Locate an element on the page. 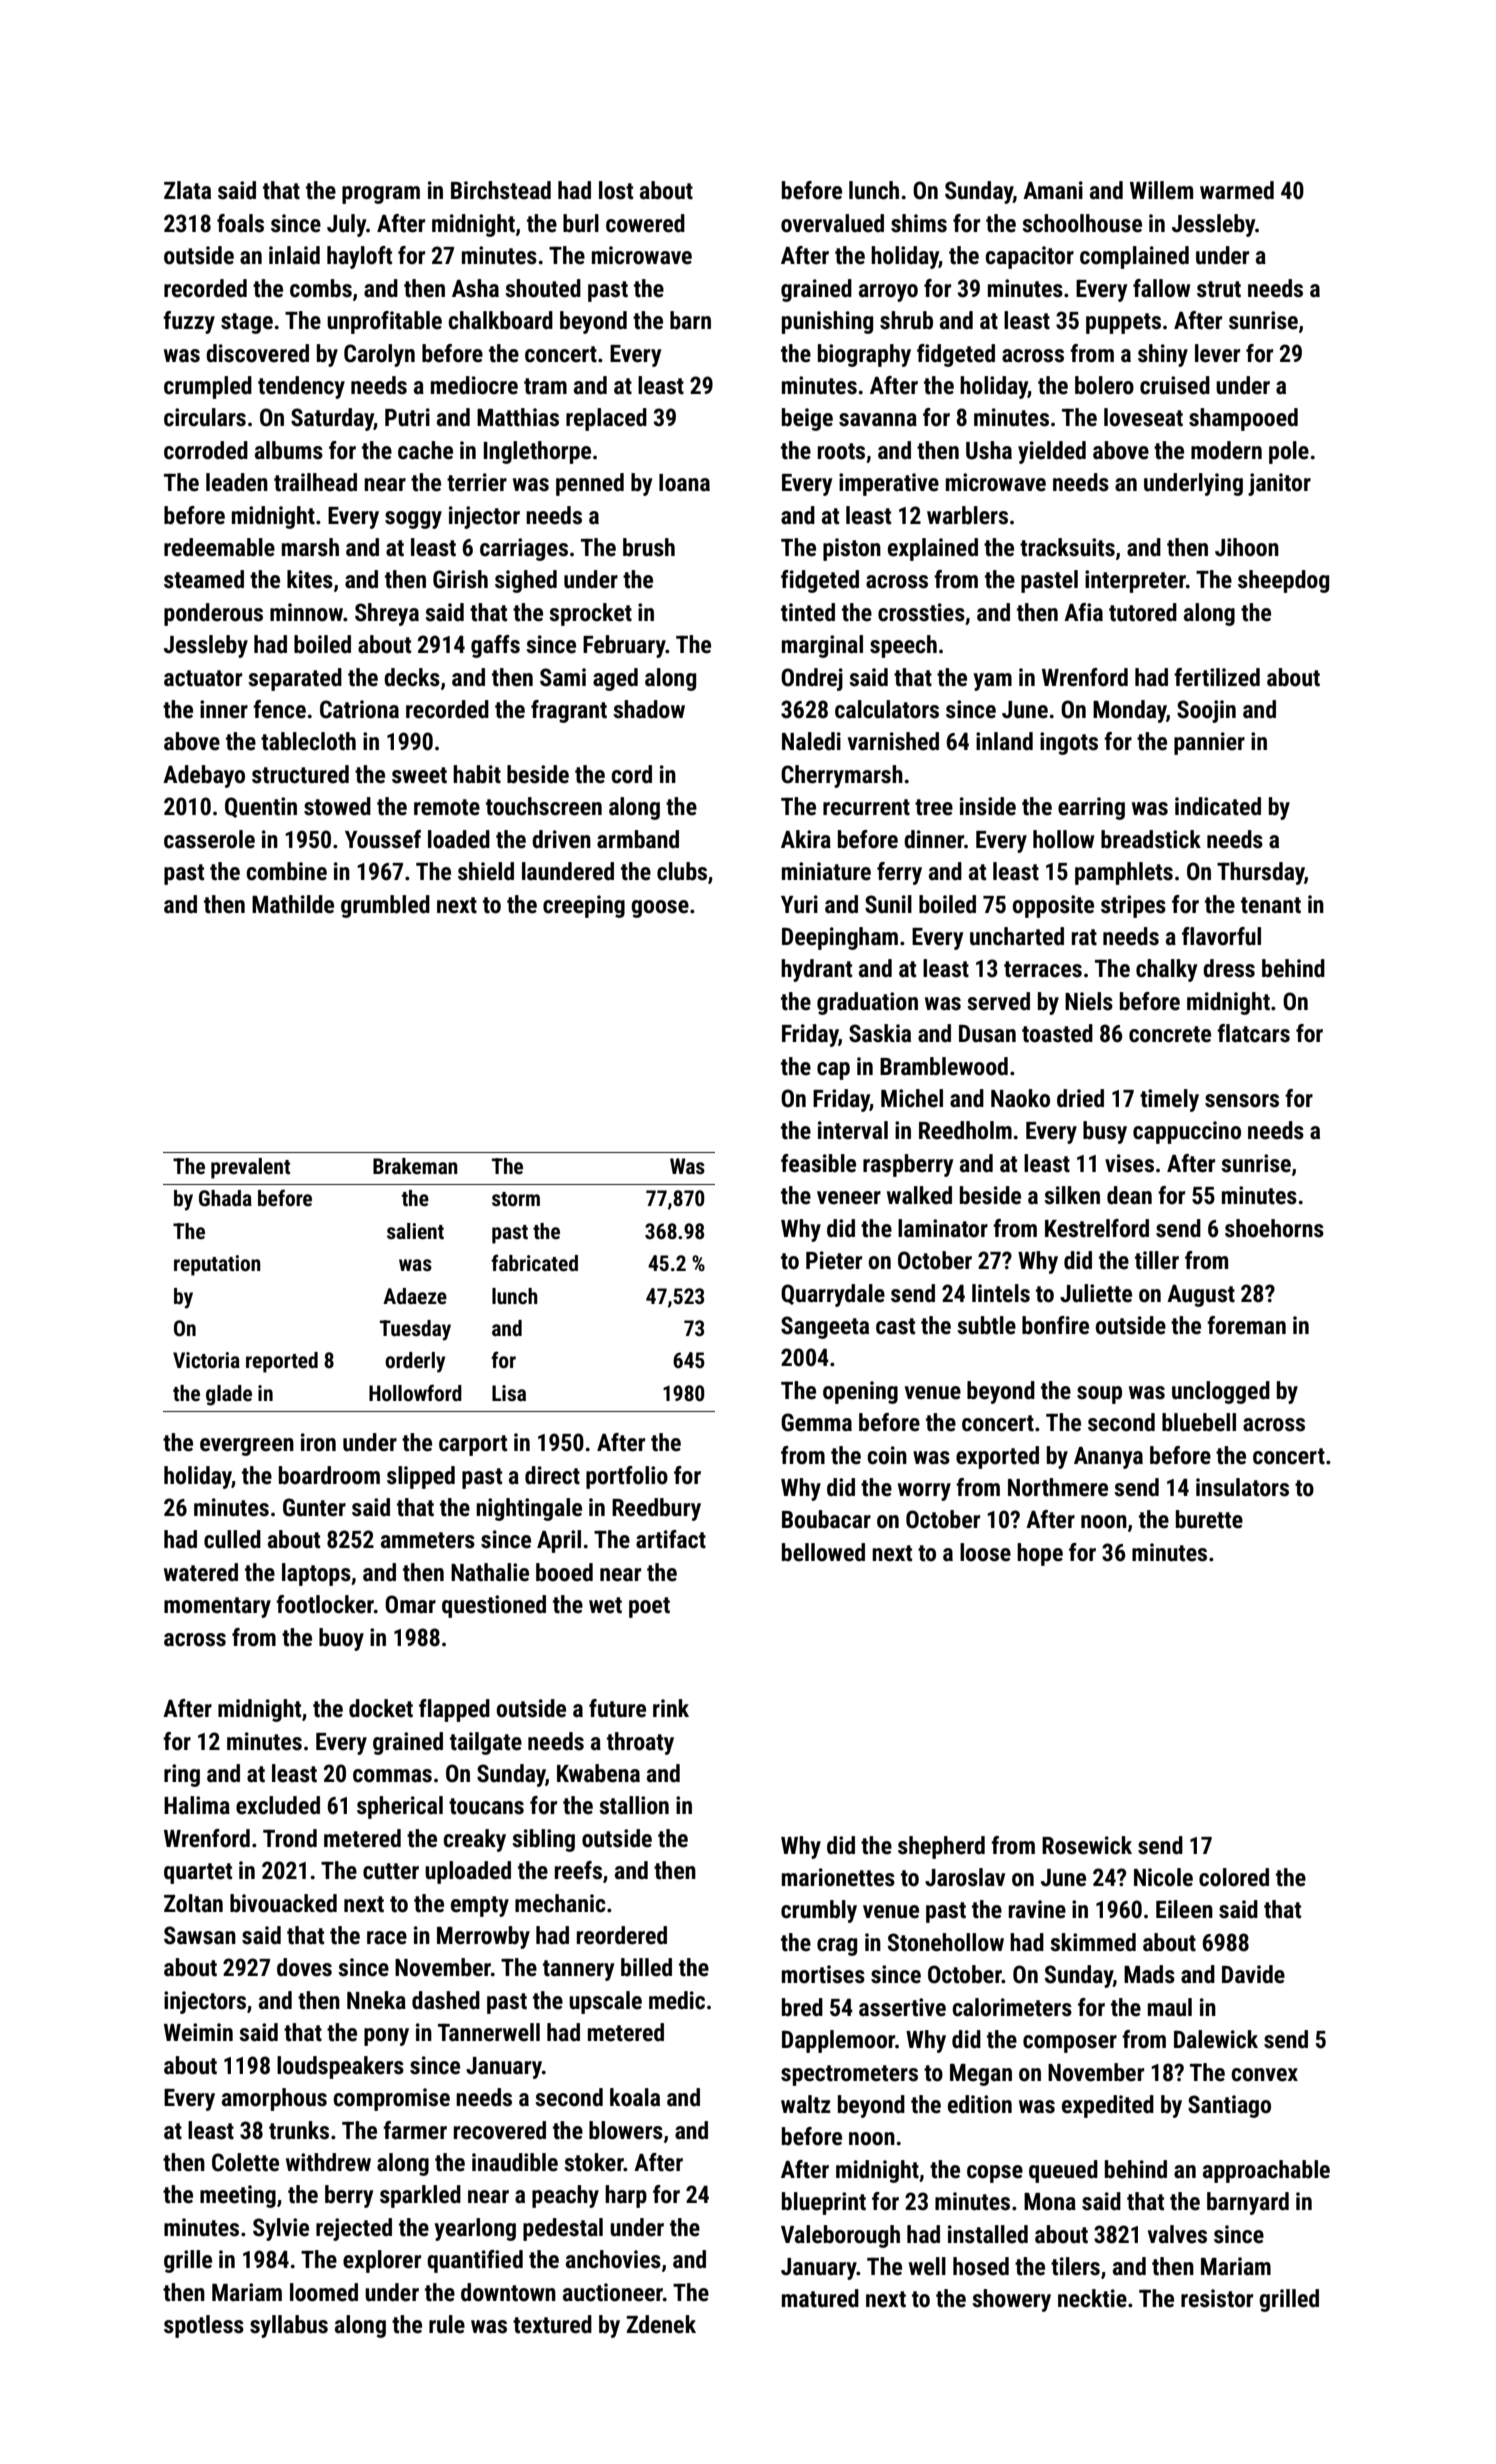 This image has width=1496, height=2464. beige is located at coordinates (807, 419).
